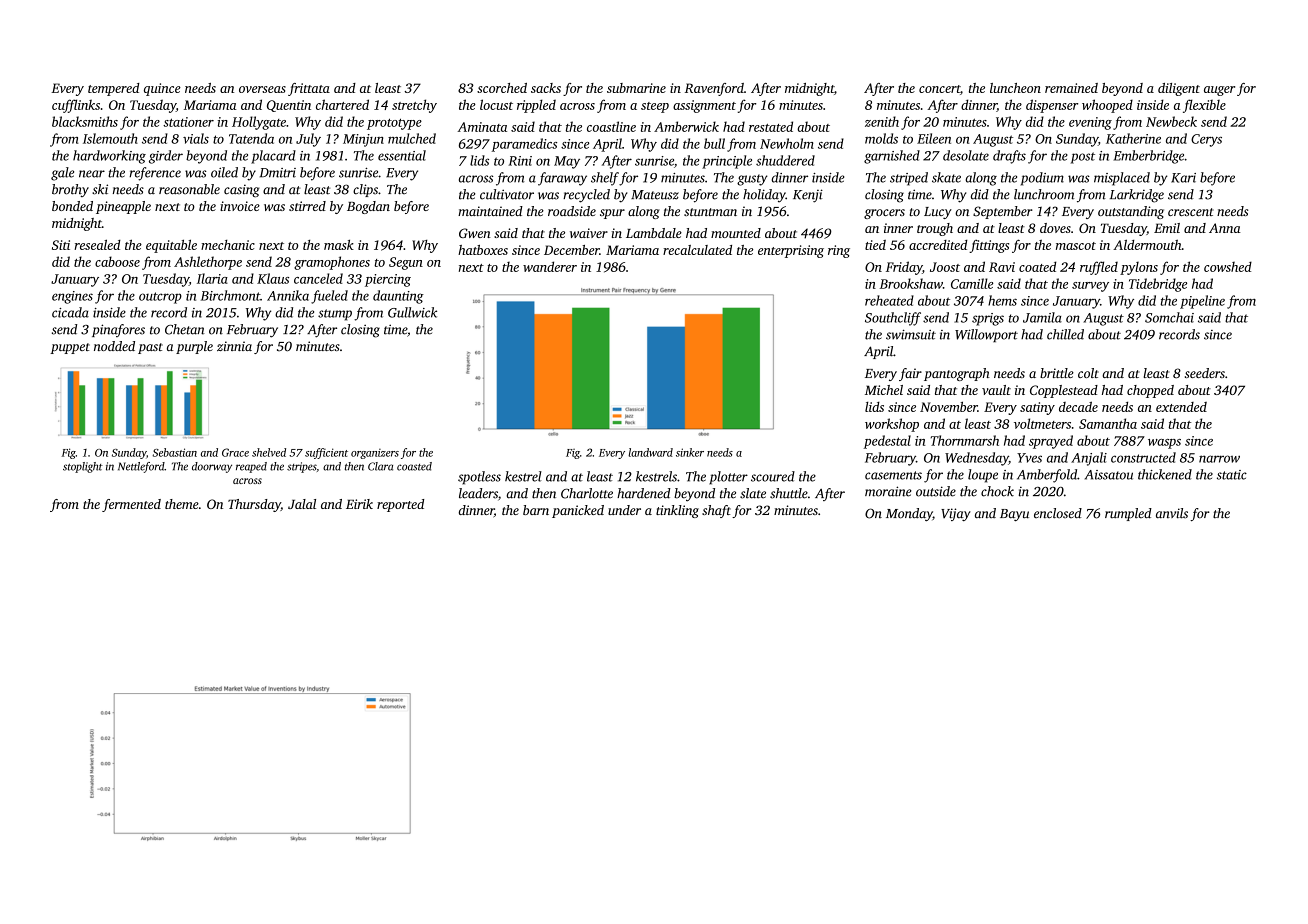 This image has width=1308, height=924. What do you see at coordinates (716, 511) in the image?
I see `shaft` at bounding box center [716, 511].
